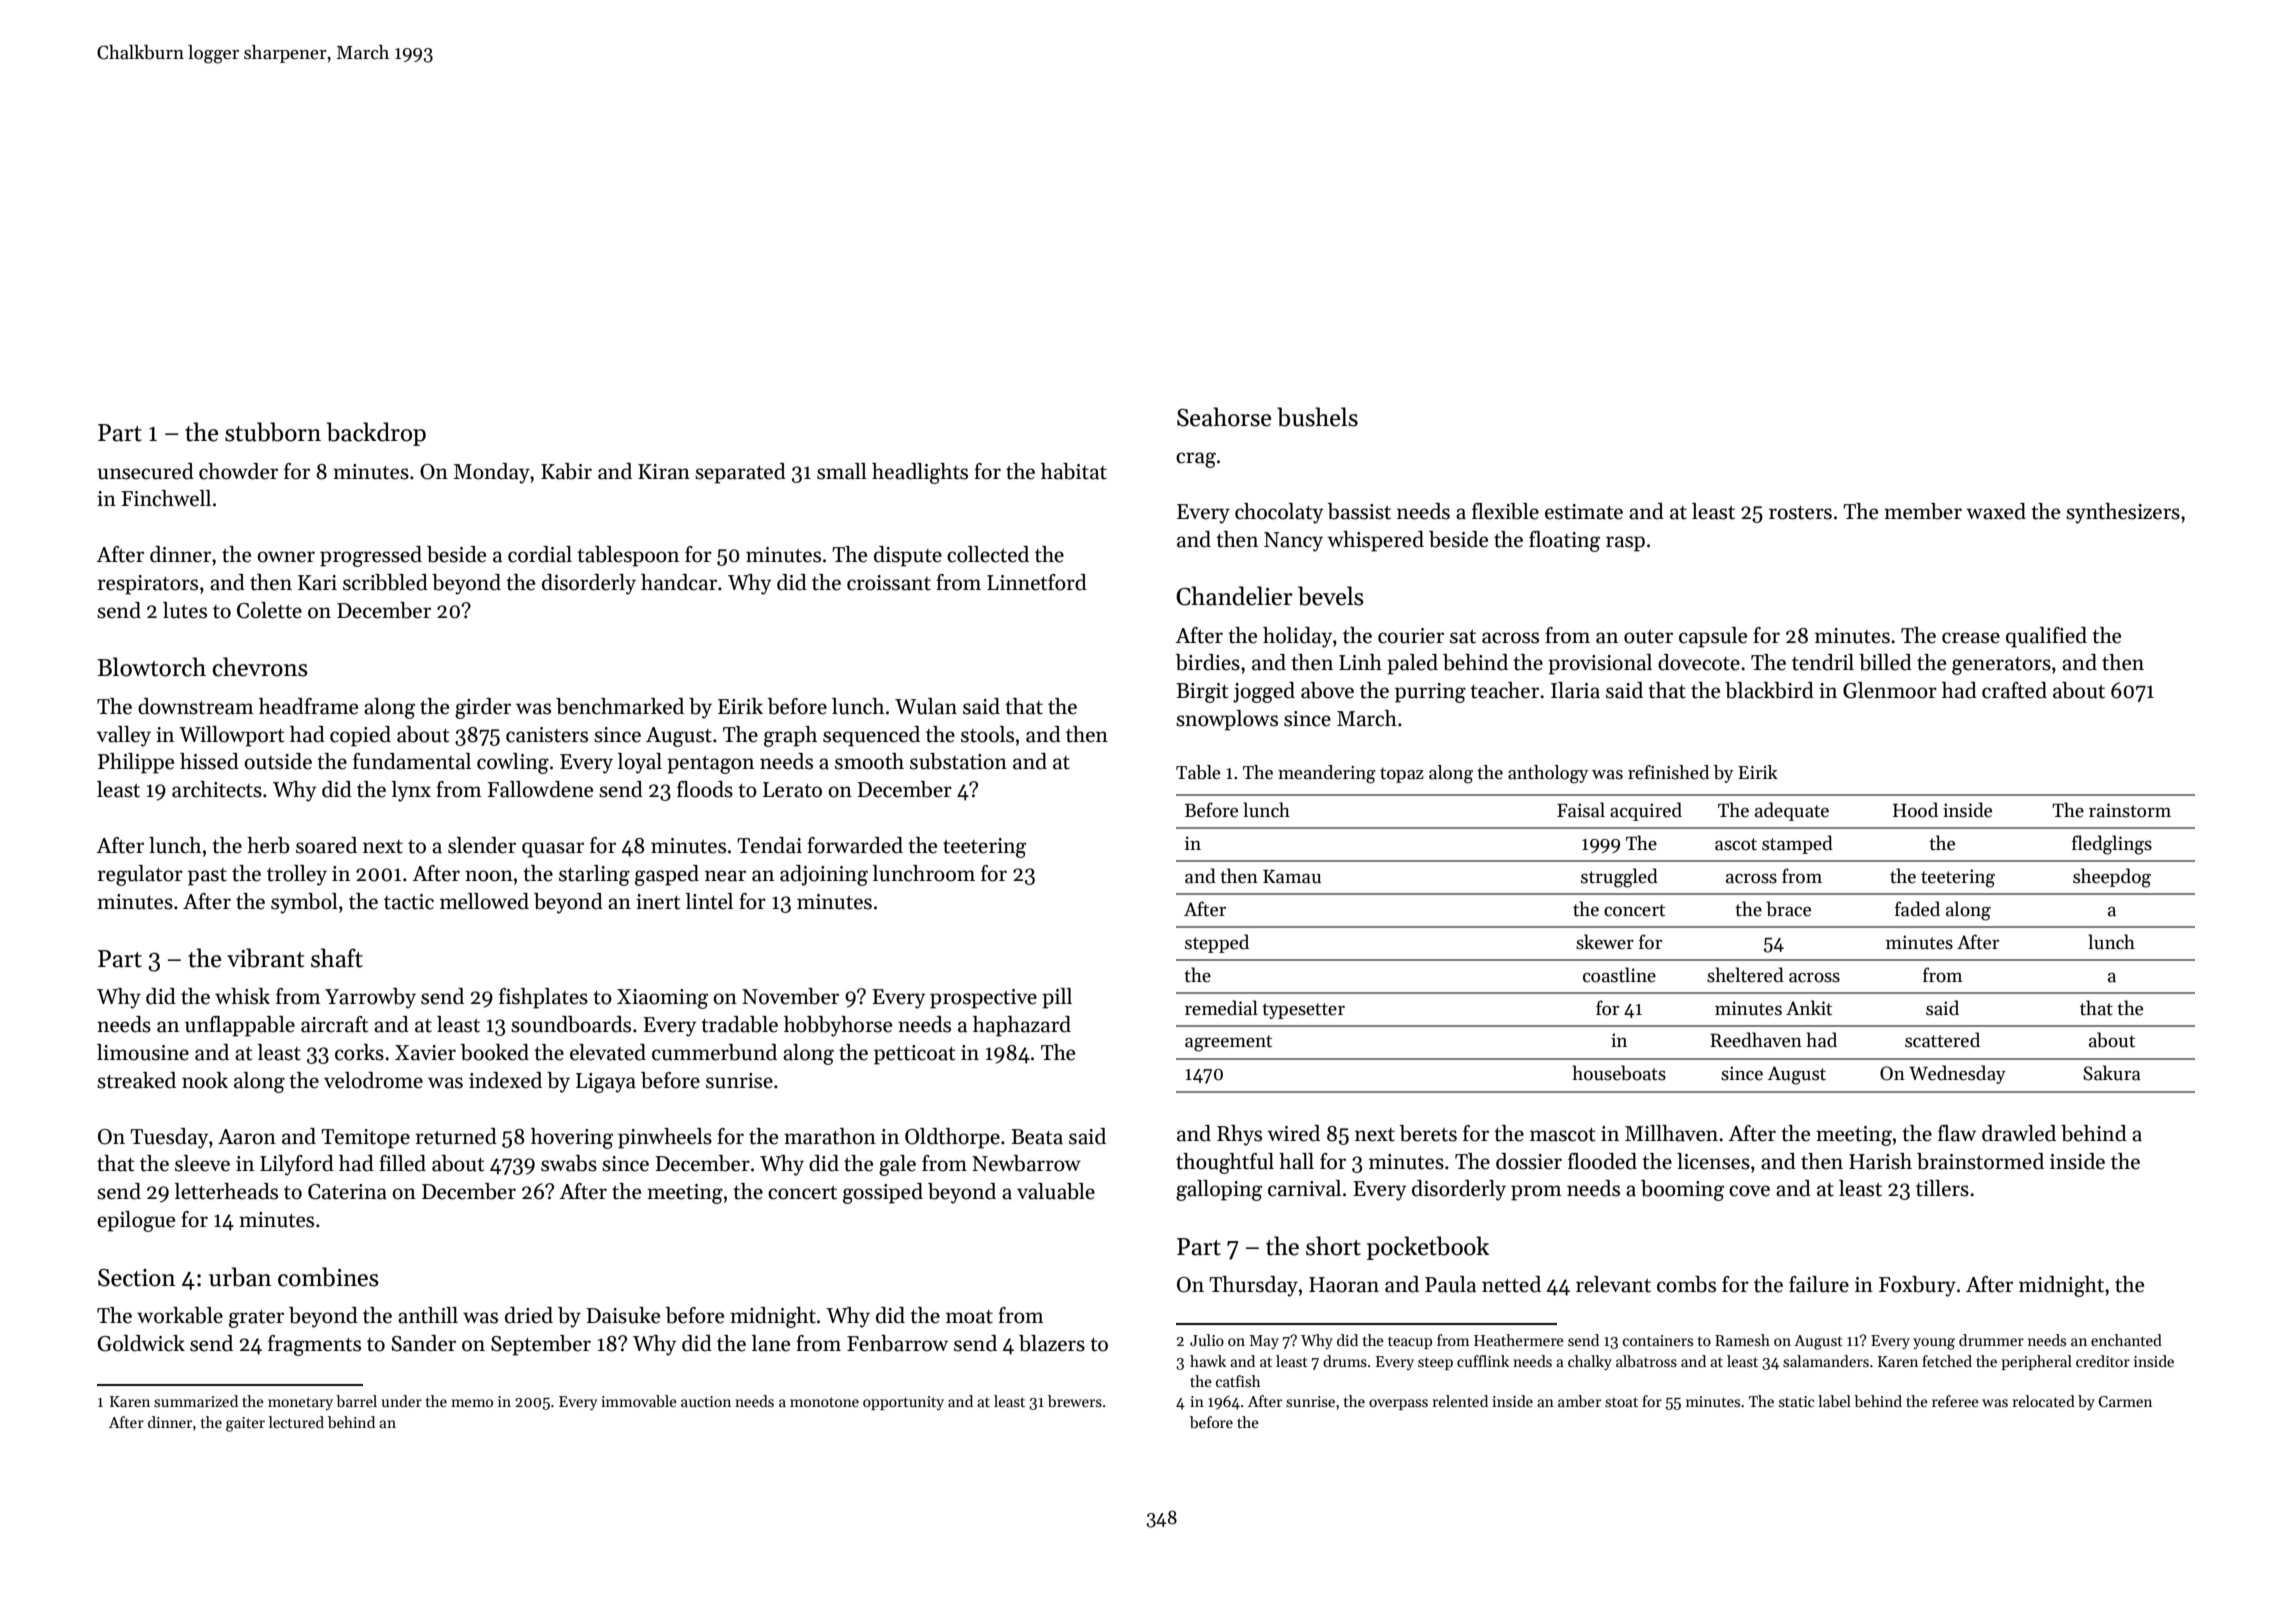 This screenshot has height=1620, width=2292. I want to click on enchanted, so click(2126, 1340).
